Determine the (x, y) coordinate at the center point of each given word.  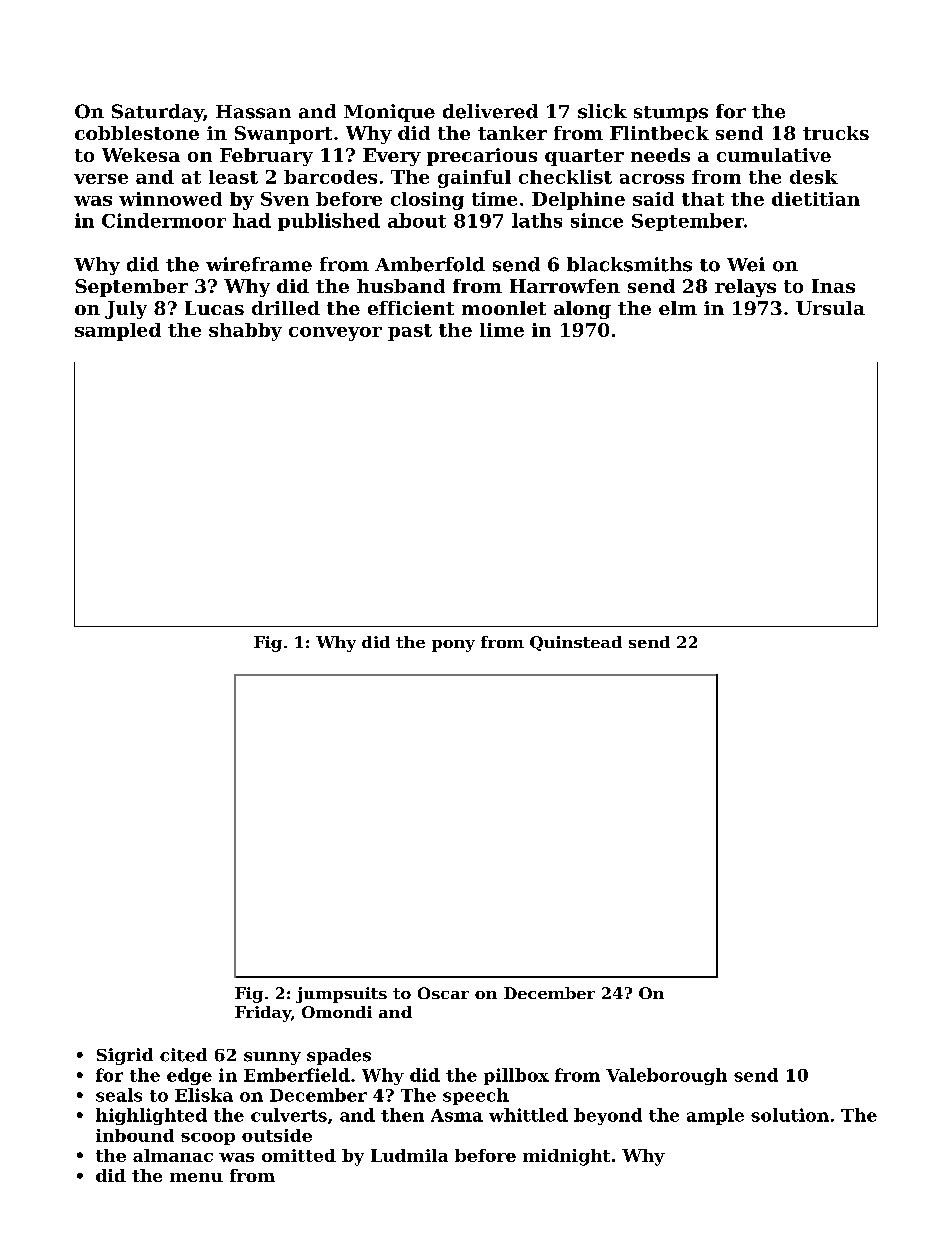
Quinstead (576, 643)
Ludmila (409, 1155)
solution (790, 1115)
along (582, 310)
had (252, 220)
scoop (208, 1139)
